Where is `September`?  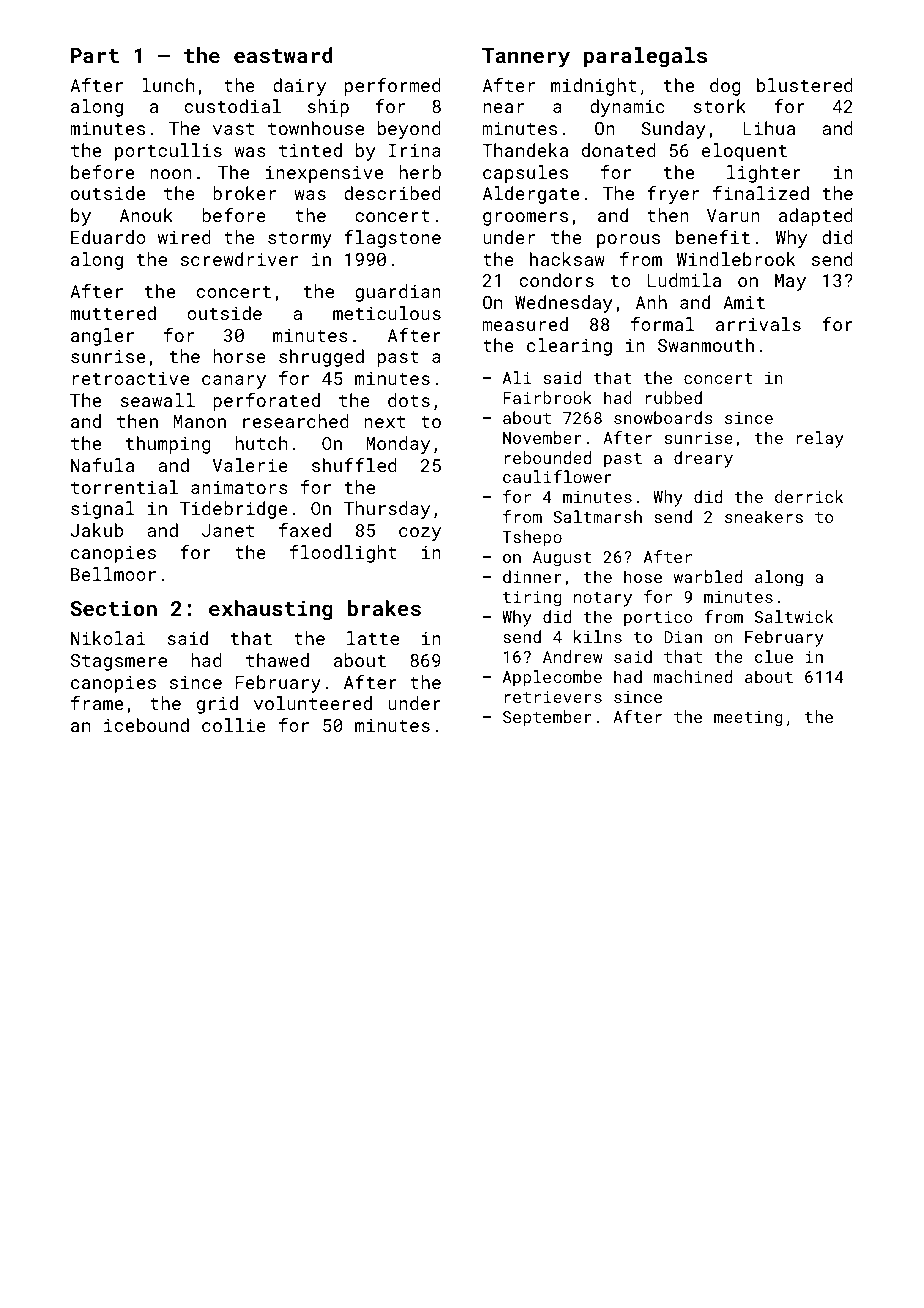
September is located at coordinates (547, 718).
